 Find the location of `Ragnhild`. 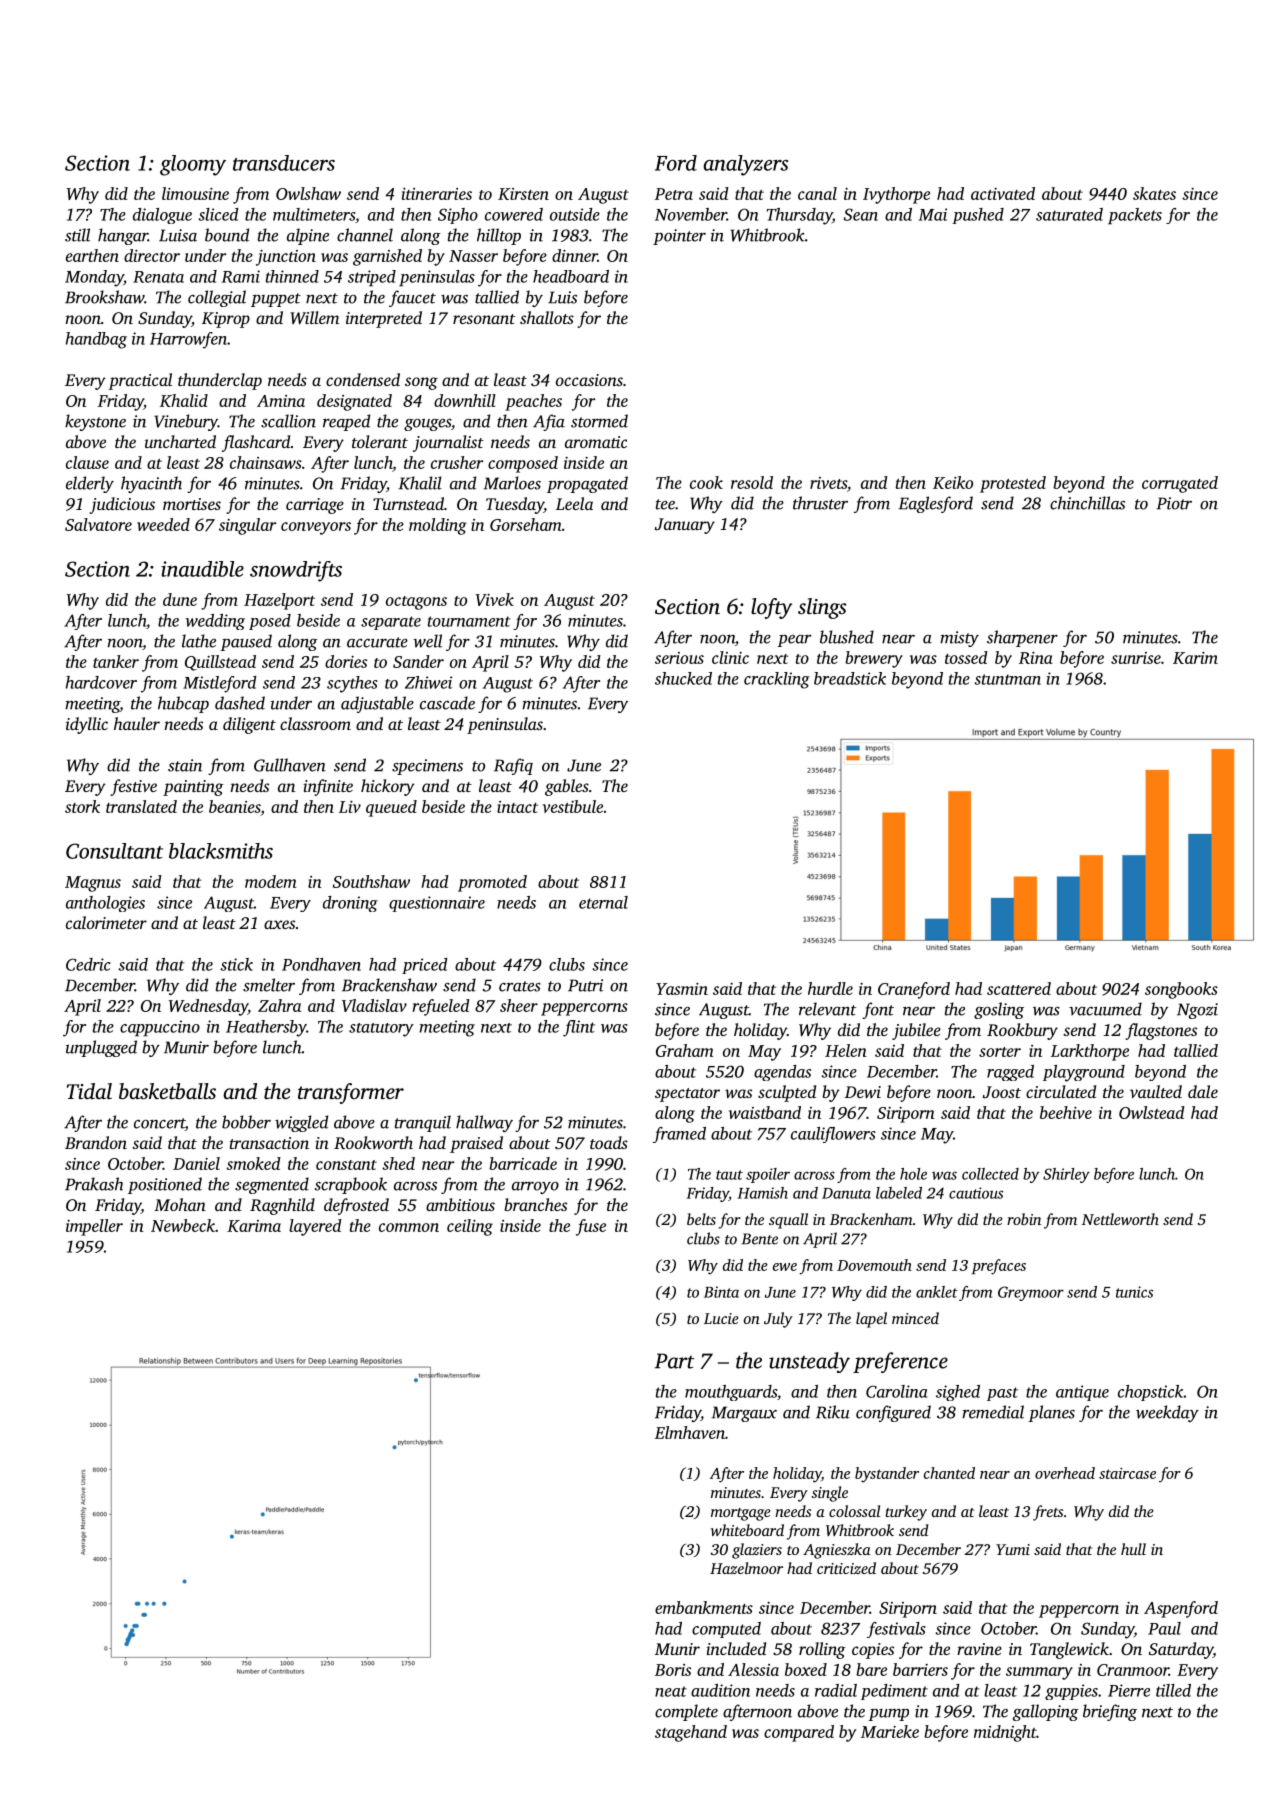

Ragnhild is located at coordinates (282, 1206).
